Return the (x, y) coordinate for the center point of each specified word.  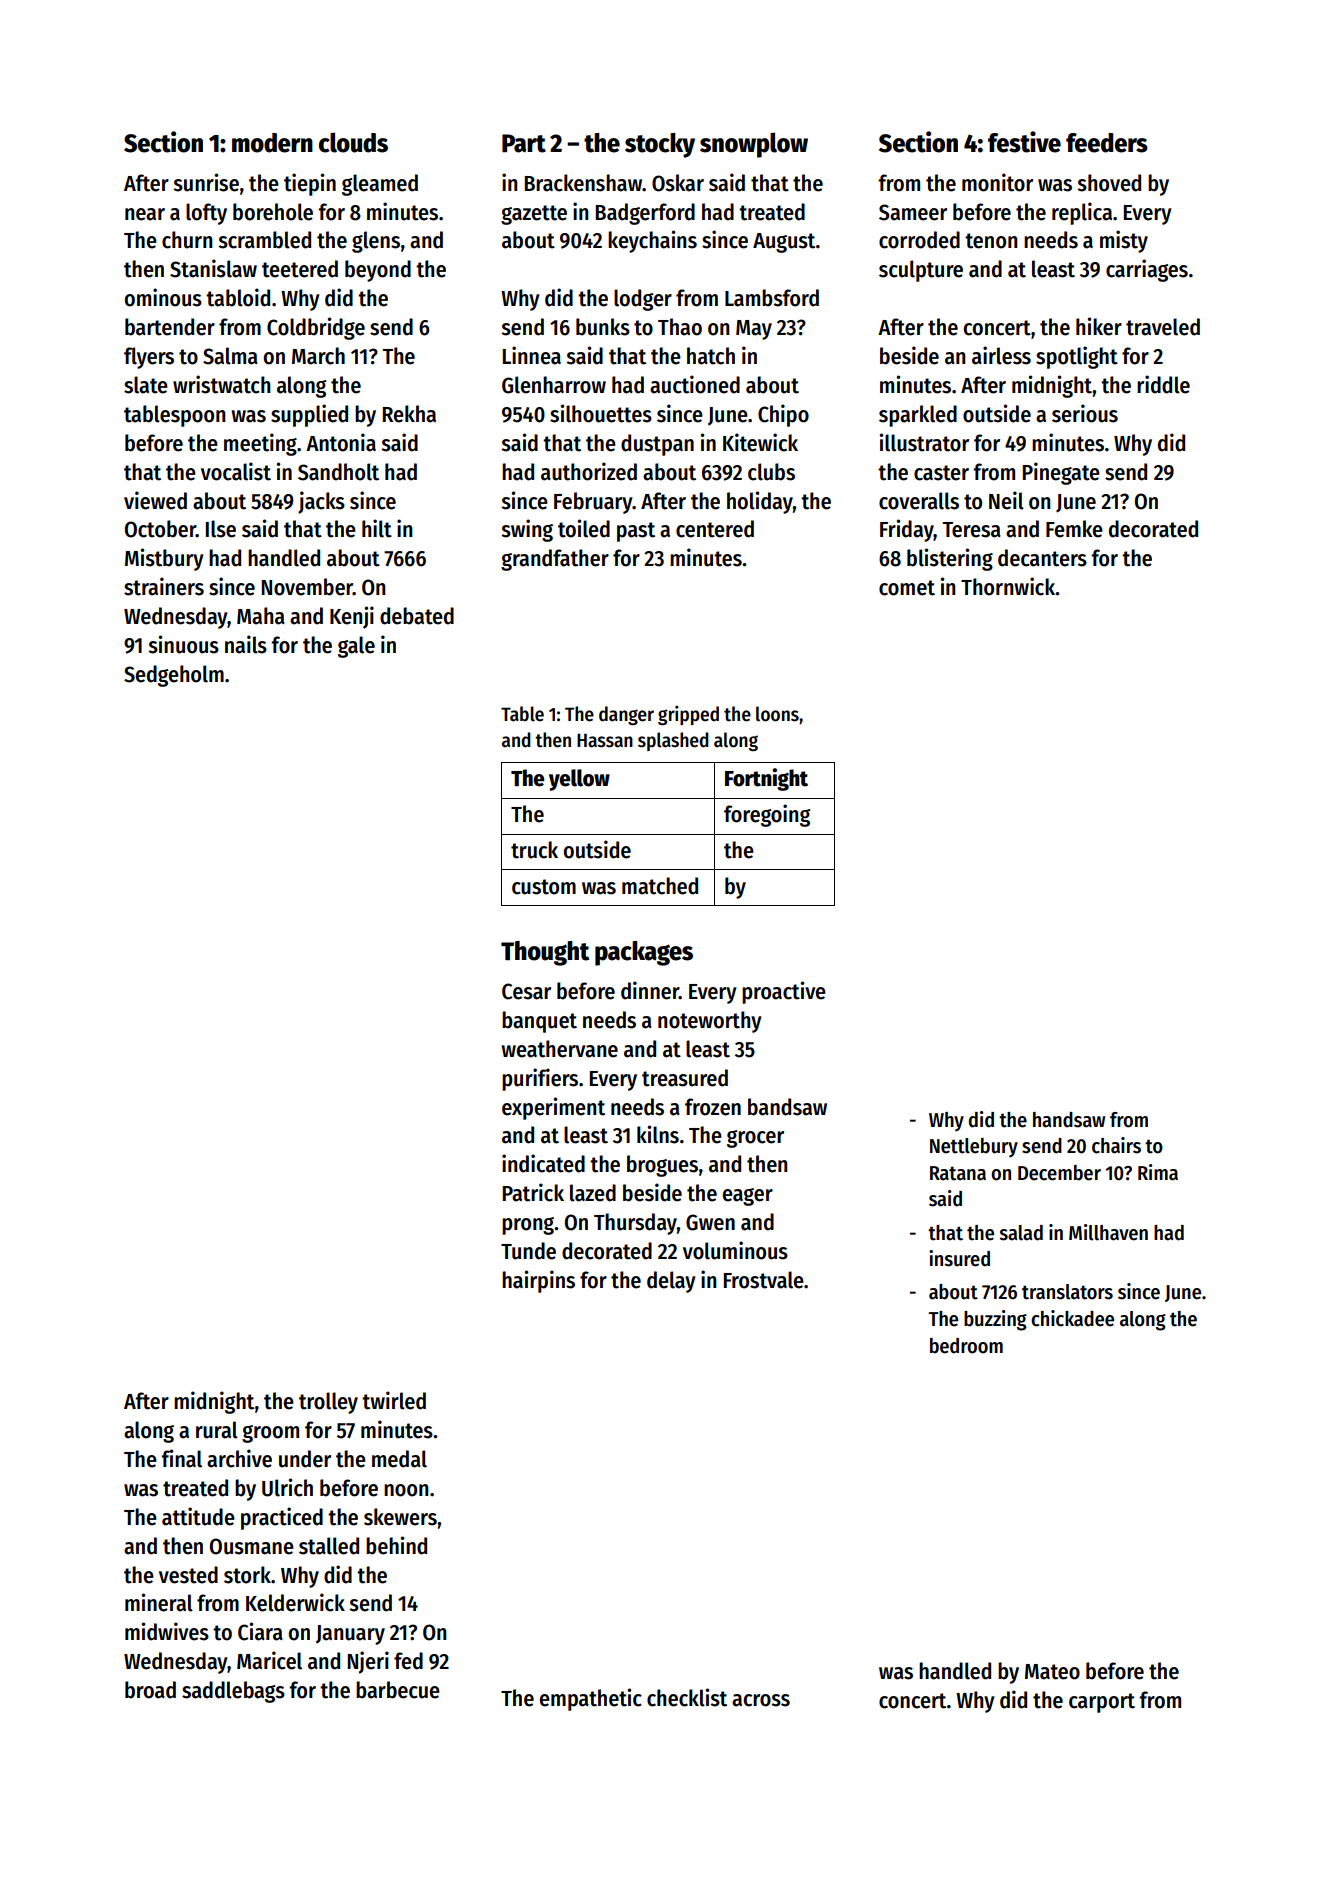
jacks (321, 502)
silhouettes (601, 413)
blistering (950, 559)
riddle (1163, 384)
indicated (543, 1163)
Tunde (528, 1251)
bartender (170, 327)
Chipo (783, 415)
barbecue (398, 1690)
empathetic (591, 1699)
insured (959, 1258)
